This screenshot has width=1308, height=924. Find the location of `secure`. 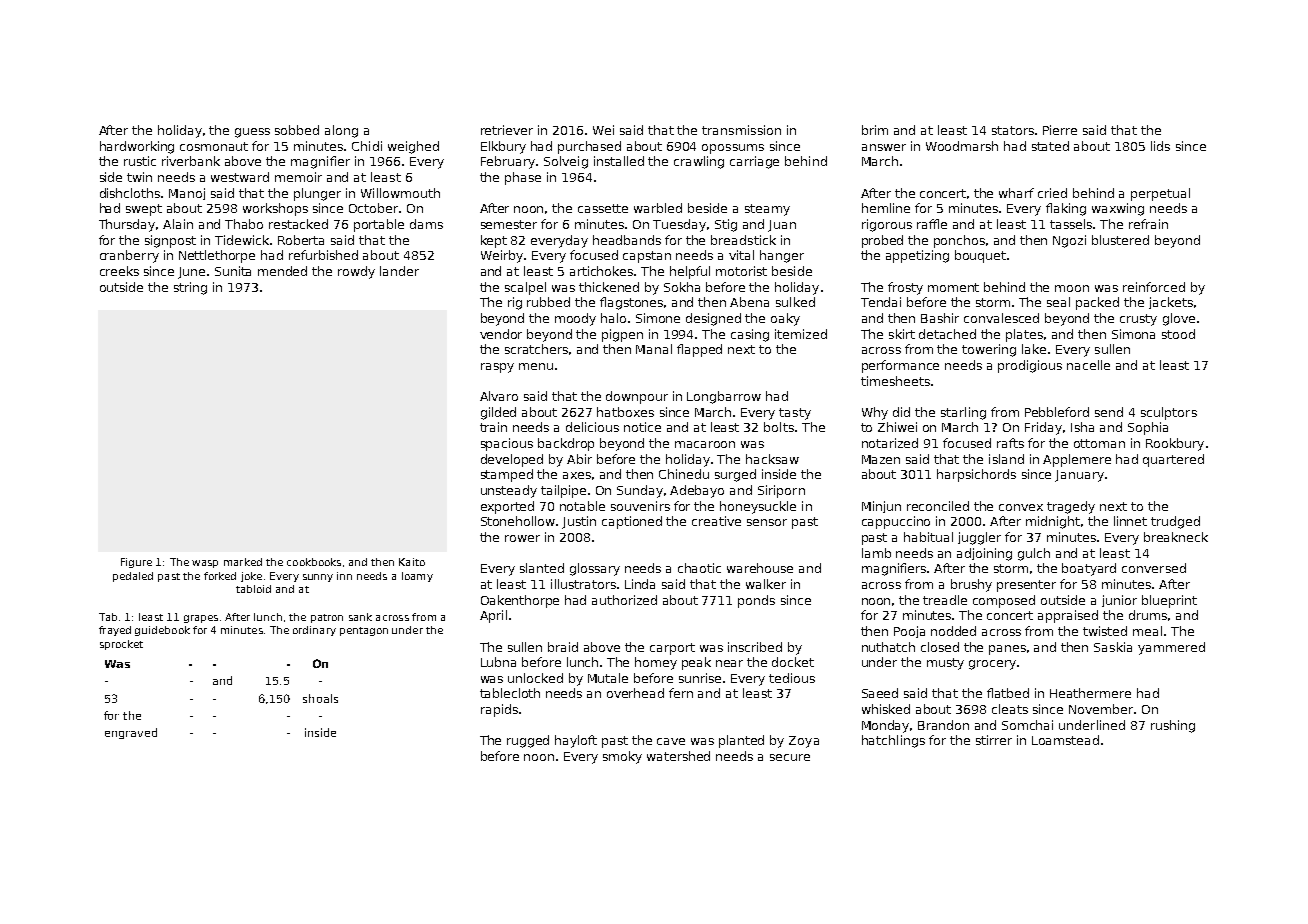

secure is located at coordinates (790, 757).
